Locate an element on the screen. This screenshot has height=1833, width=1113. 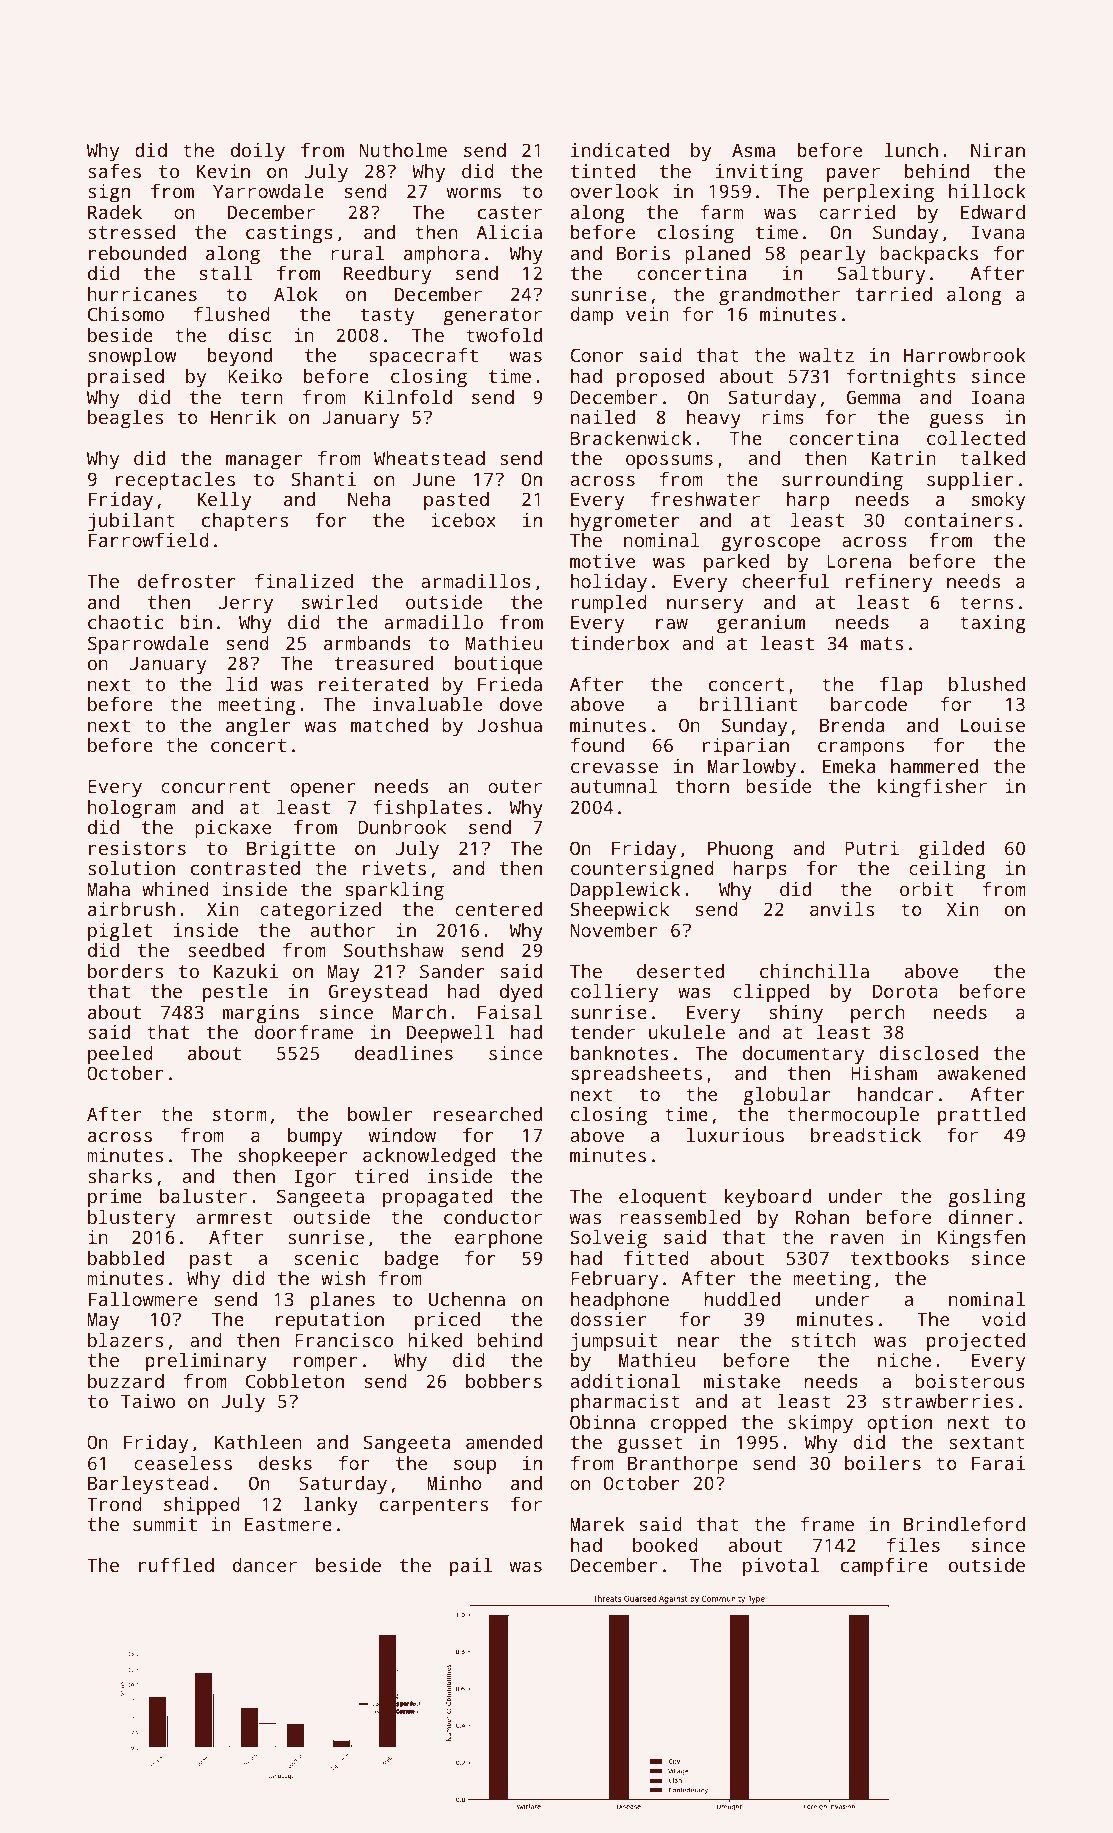
armrest is located at coordinates (234, 1217).
